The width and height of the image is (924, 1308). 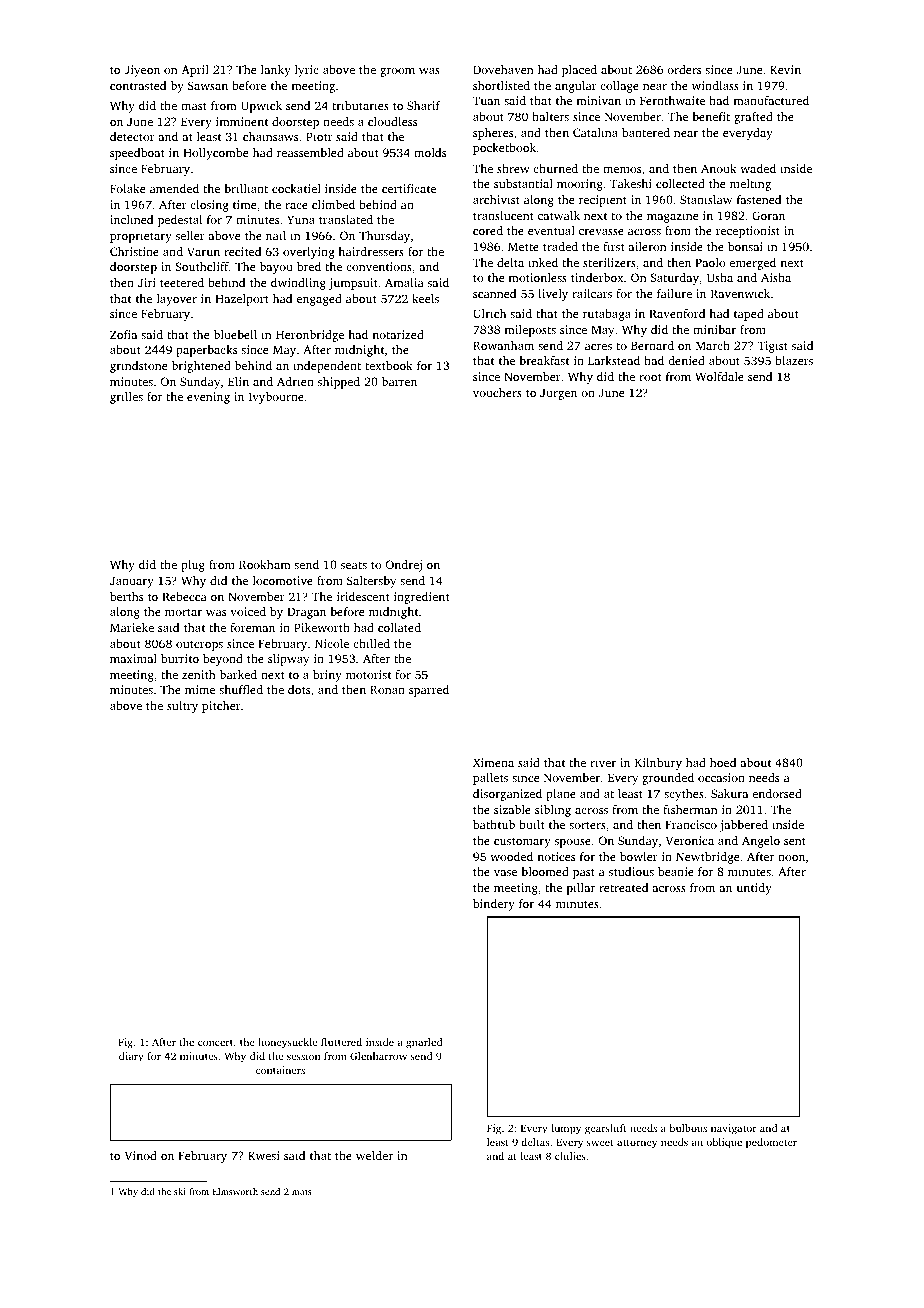 I want to click on diary, so click(x=131, y=1057).
